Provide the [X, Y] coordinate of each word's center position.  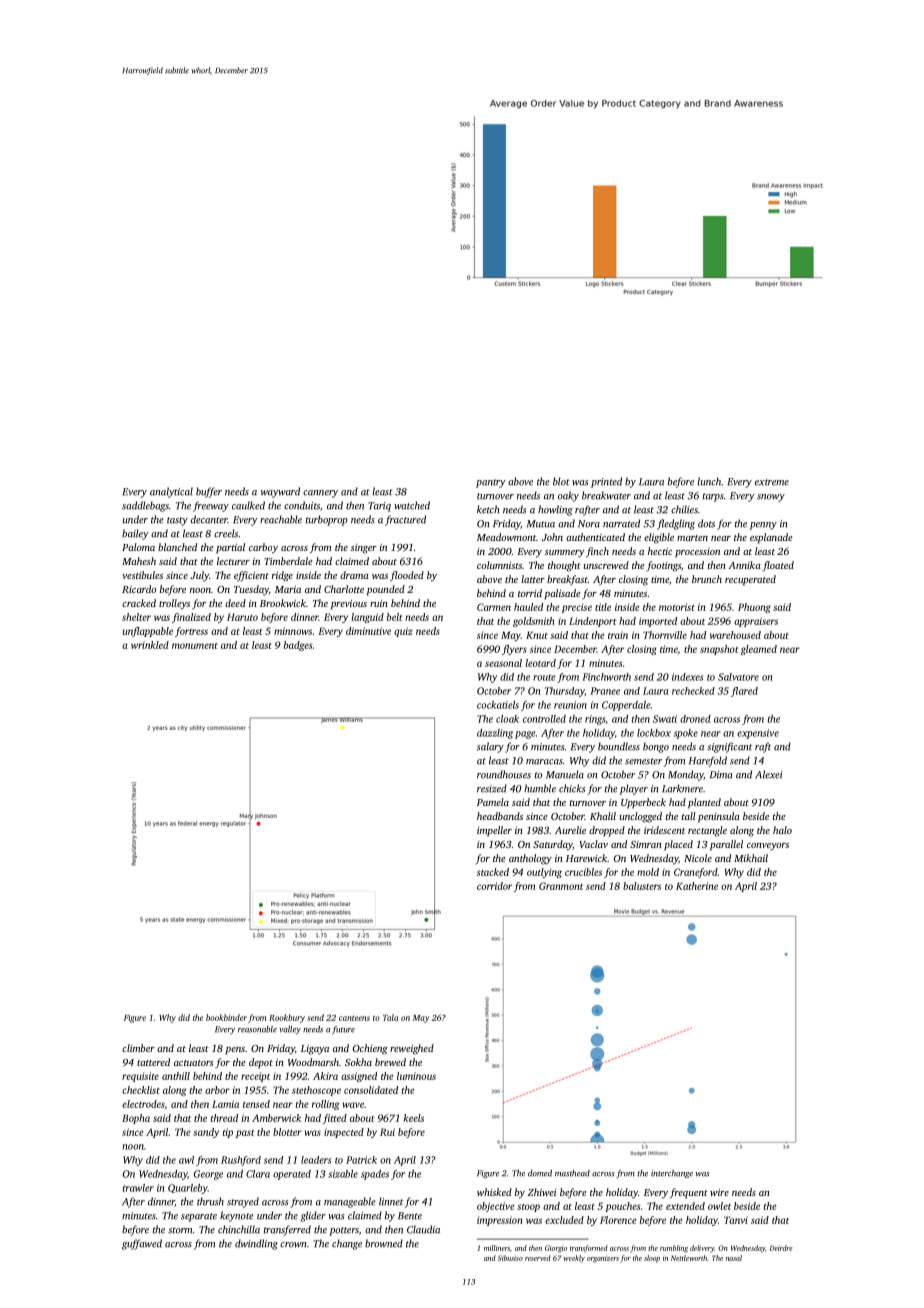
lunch [709, 481]
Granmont [561, 886]
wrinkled [150, 645]
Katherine [697, 886]
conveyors [768, 847]
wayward [280, 492]
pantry [490, 483]
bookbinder [226, 1017]
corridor [494, 886]
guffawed [142, 1244]
